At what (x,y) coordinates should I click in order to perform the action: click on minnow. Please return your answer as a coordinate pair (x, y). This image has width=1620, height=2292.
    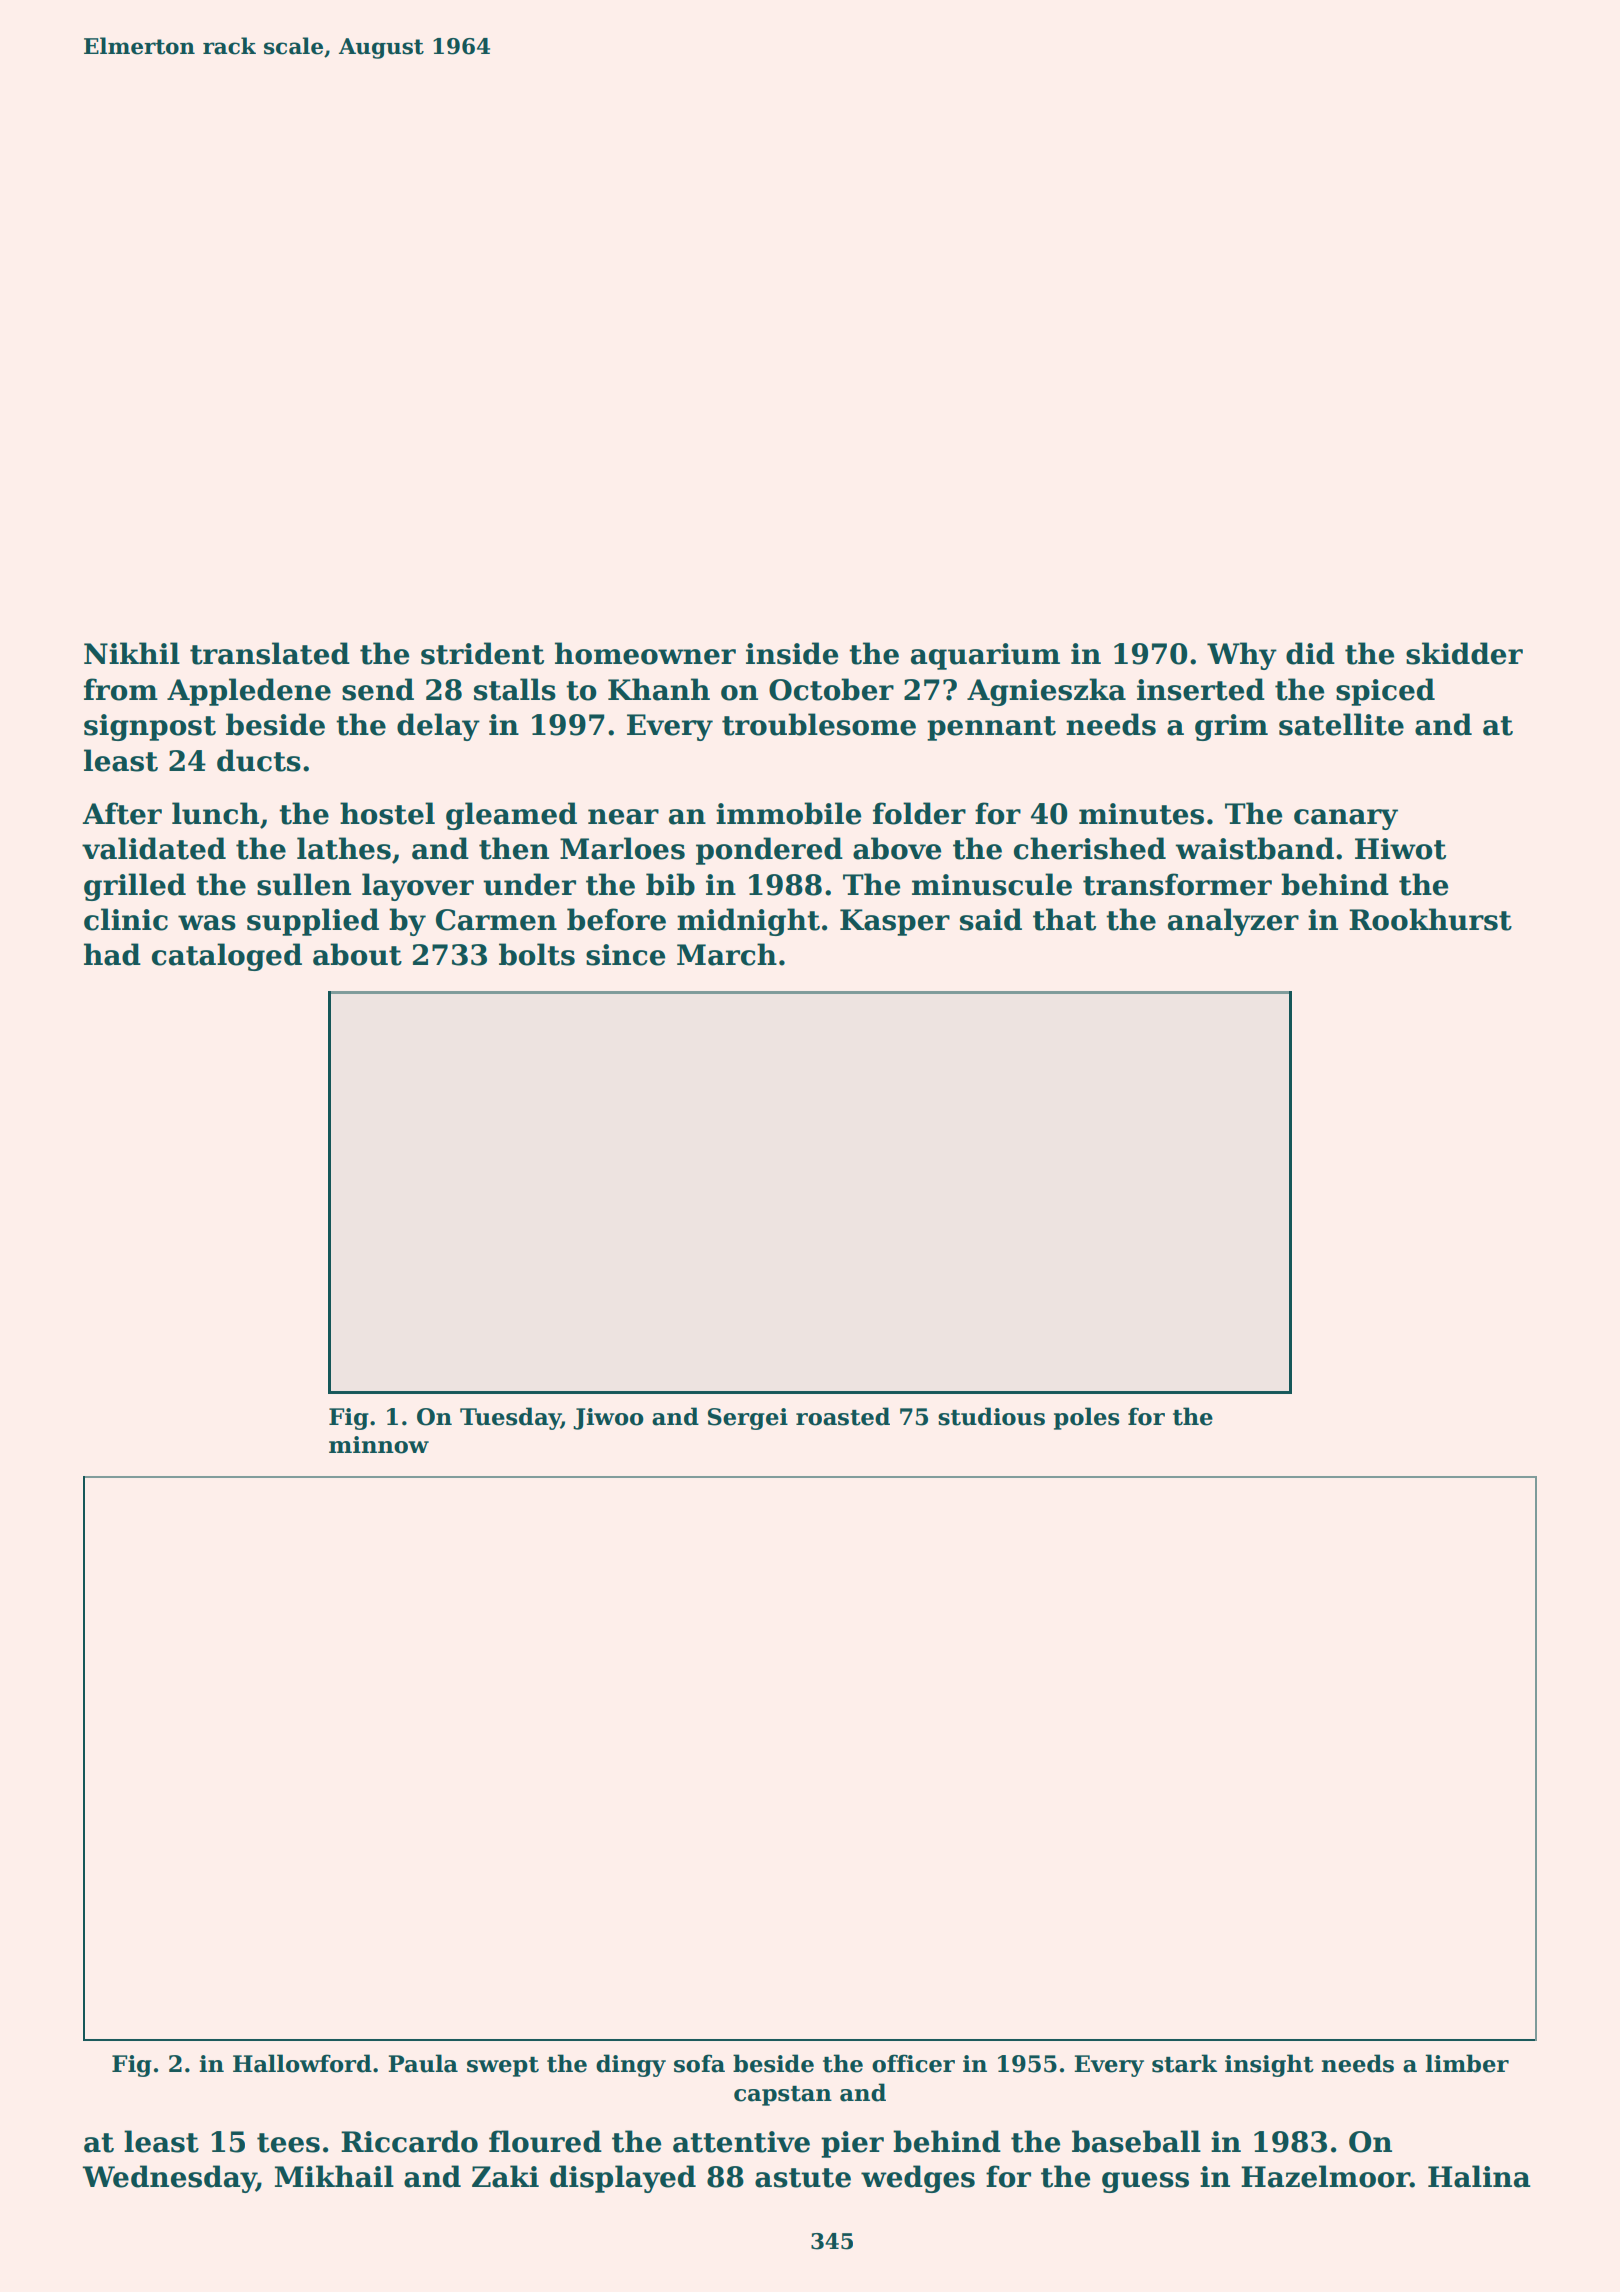
    Looking at the image, I should click on (379, 1445).
